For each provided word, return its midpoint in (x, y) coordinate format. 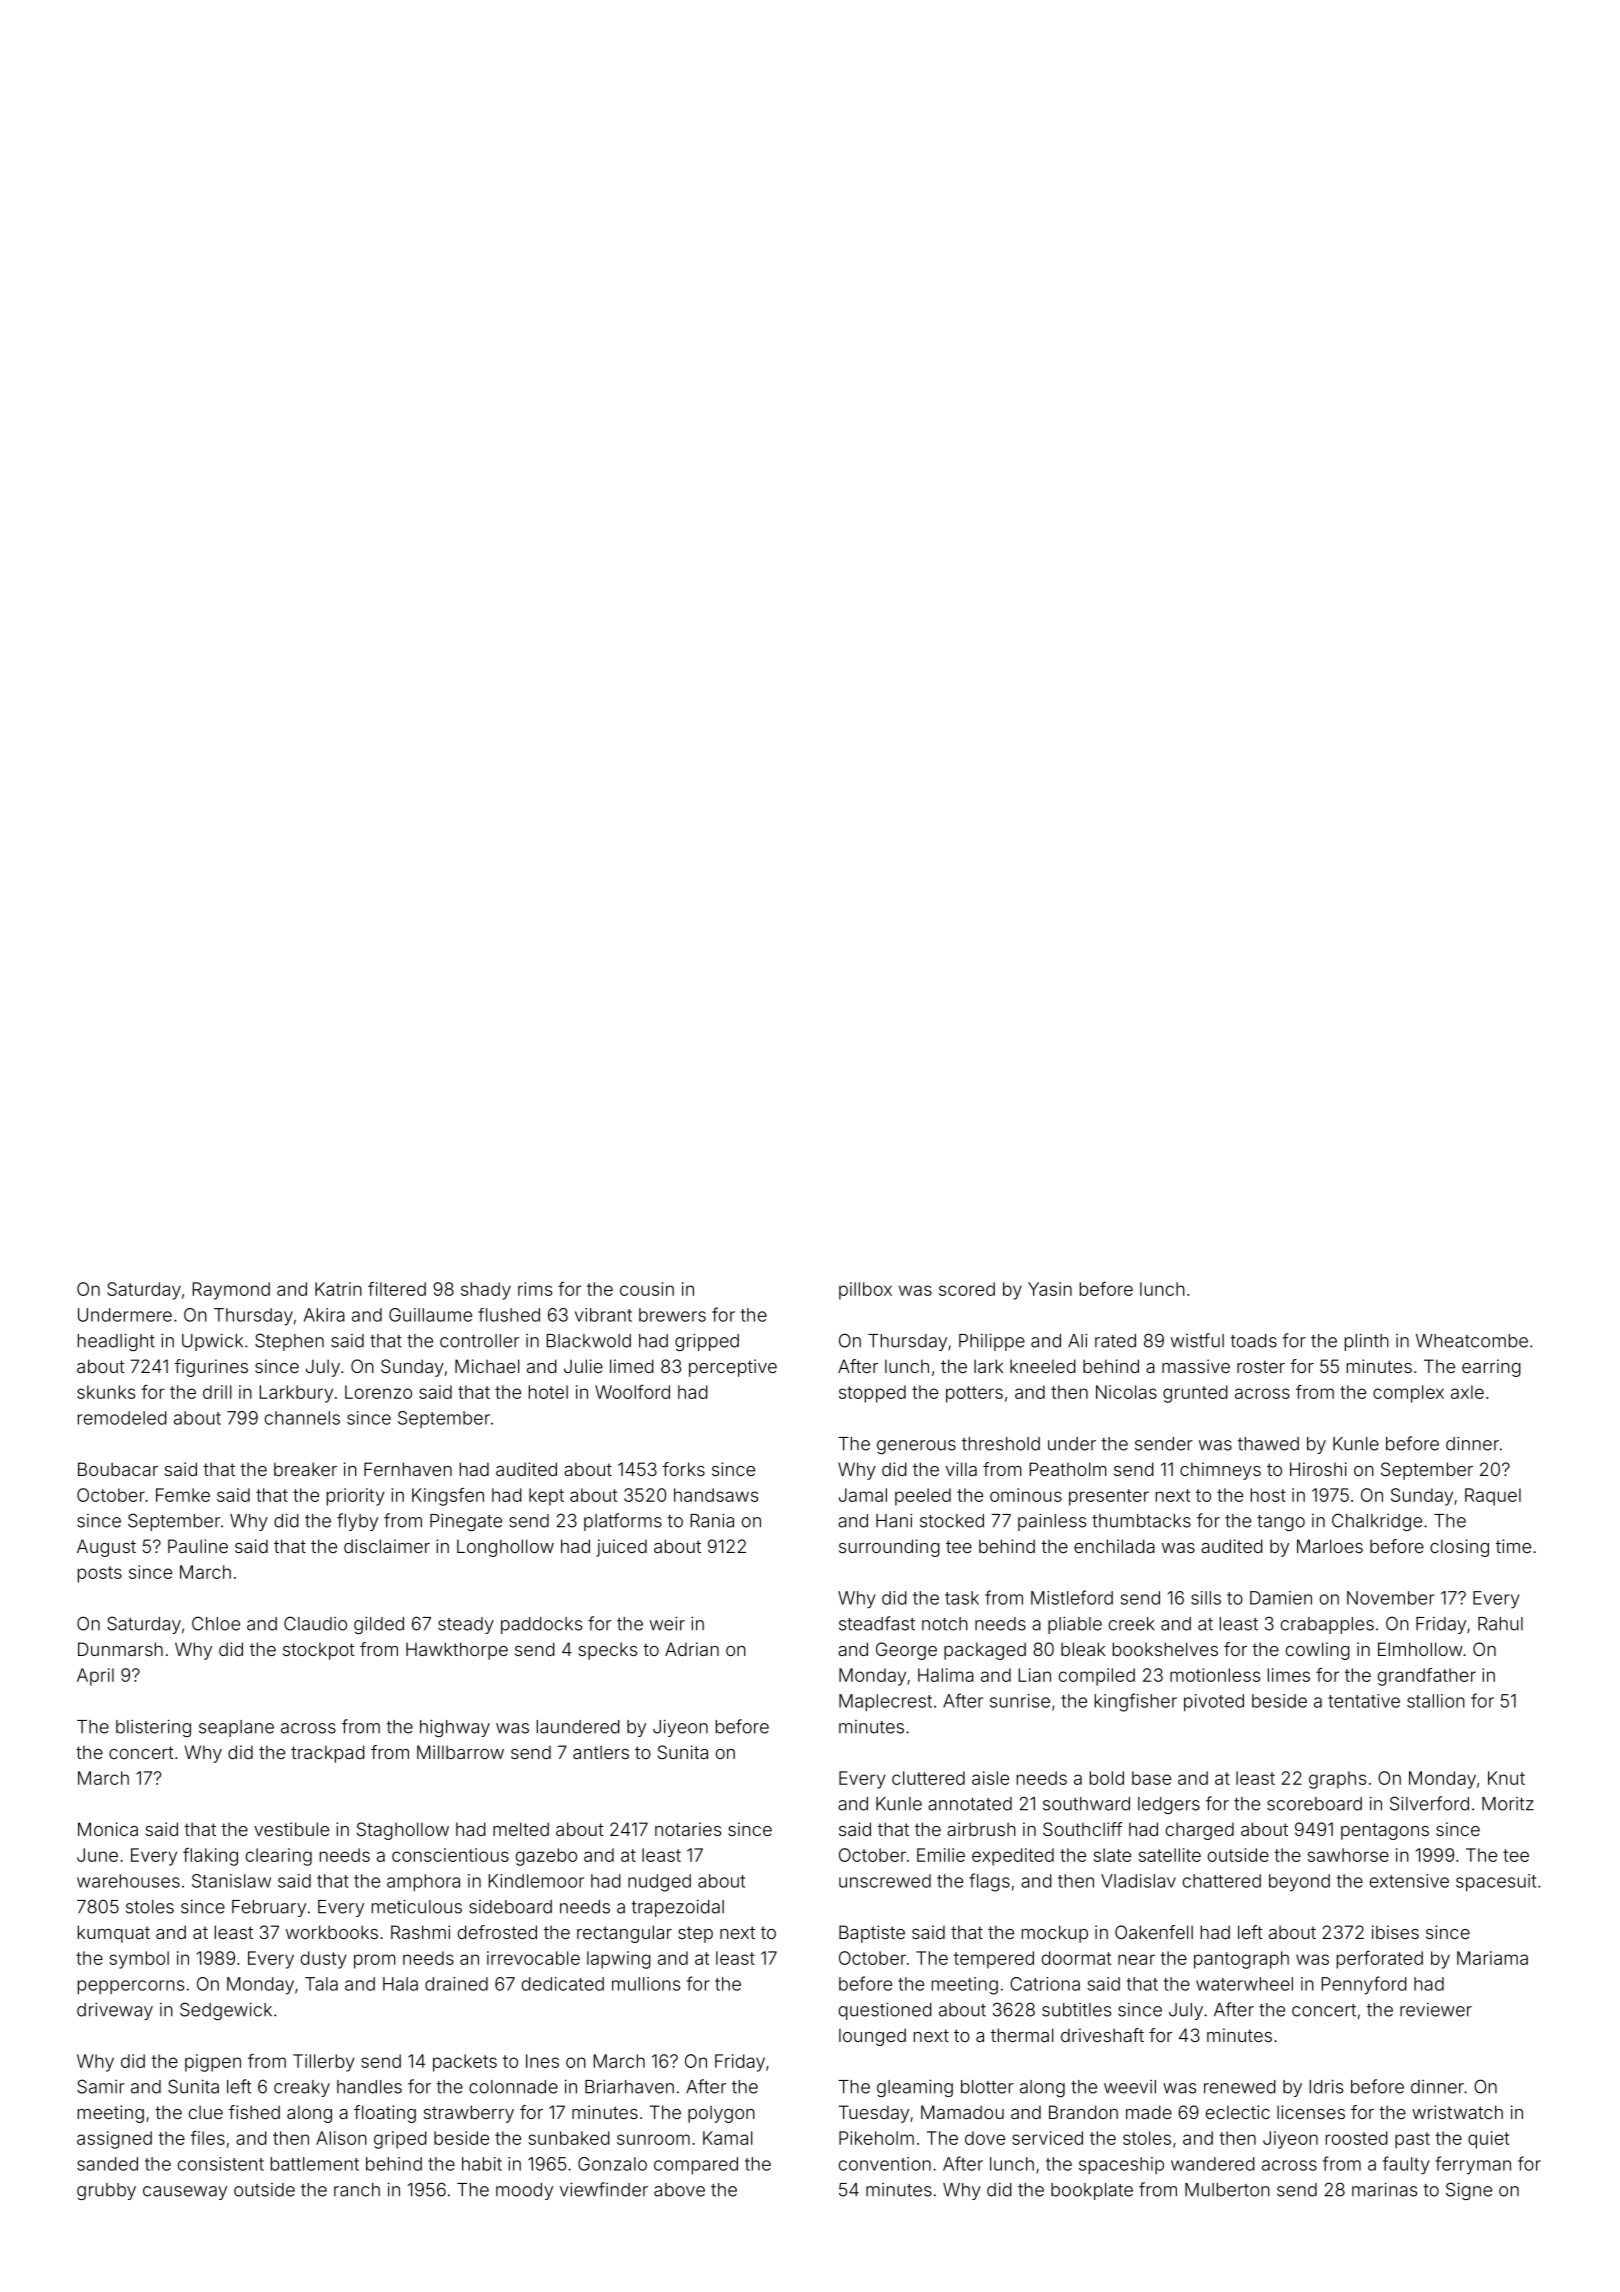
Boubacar (118, 1469)
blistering (153, 1728)
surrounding (889, 1548)
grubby (106, 2191)
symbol (139, 1960)
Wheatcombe (1472, 1341)
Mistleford (1072, 1597)
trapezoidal (677, 1908)
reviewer (1436, 2010)
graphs (1337, 1780)
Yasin (1050, 1289)
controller (479, 1341)
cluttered (928, 1778)
